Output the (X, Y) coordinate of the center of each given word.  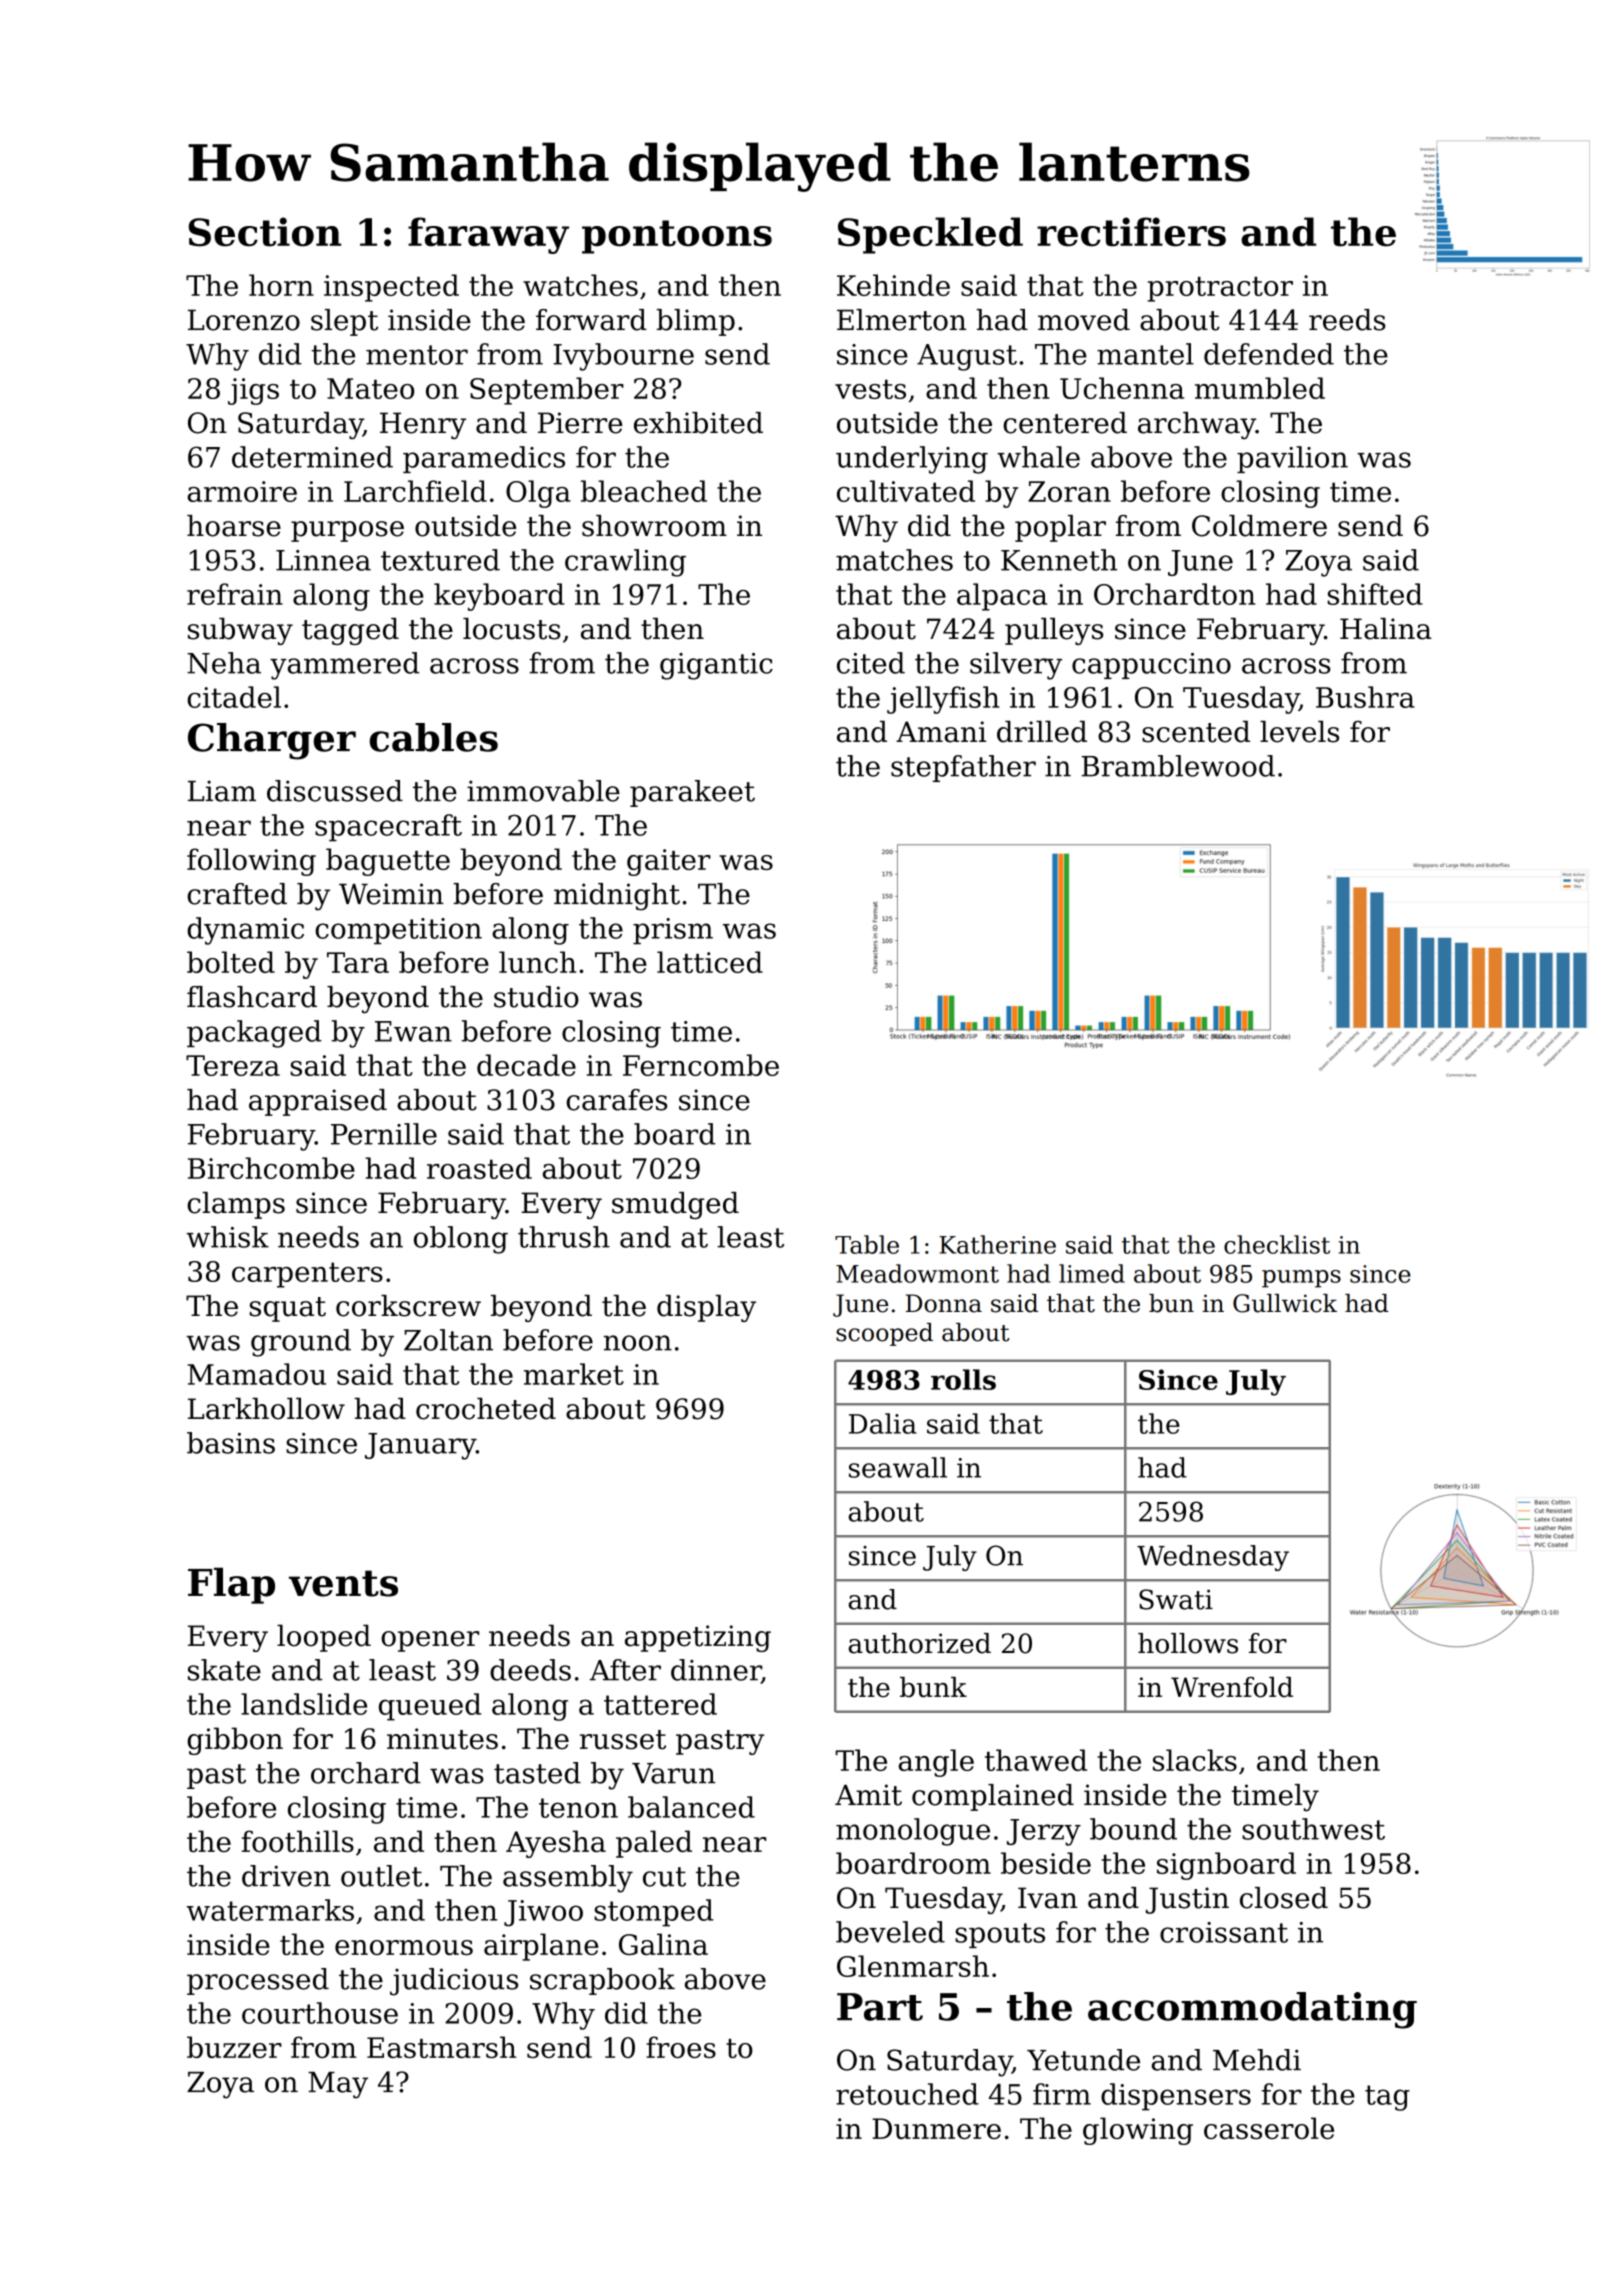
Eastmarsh (441, 2047)
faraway (488, 235)
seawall (898, 1467)
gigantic (716, 666)
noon (638, 1343)
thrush (564, 1237)
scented (1196, 731)
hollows (1188, 1643)
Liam (222, 791)
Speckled (930, 235)
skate (224, 1670)
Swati (1176, 1599)
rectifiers (1131, 232)
